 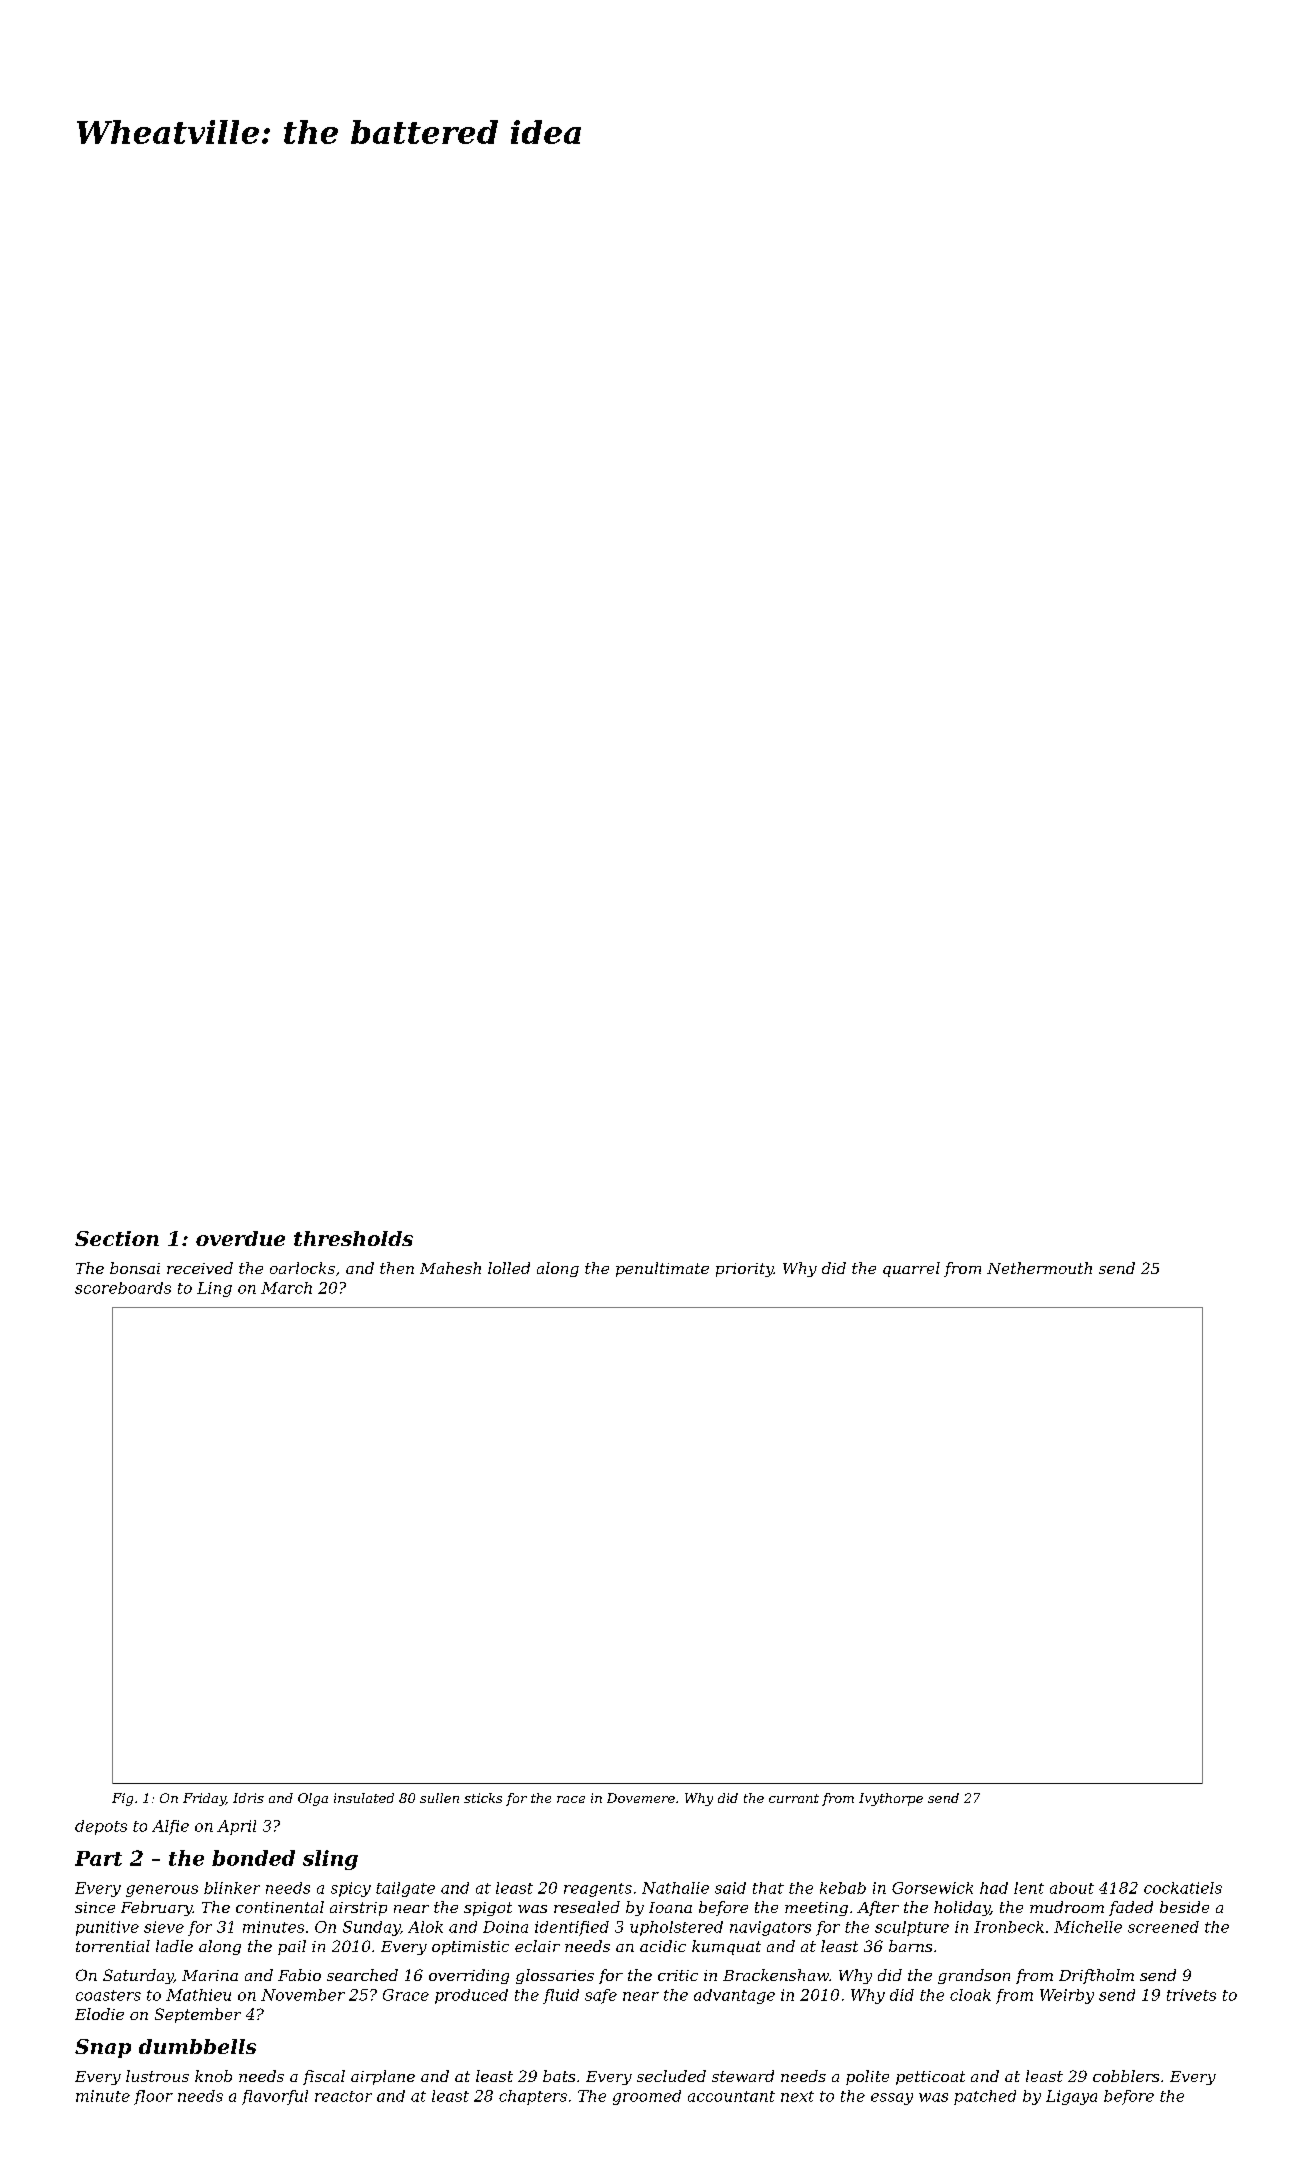 What do you see at coordinates (123, 1288) in the document?
I see `scoreboards` at bounding box center [123, 1288].
